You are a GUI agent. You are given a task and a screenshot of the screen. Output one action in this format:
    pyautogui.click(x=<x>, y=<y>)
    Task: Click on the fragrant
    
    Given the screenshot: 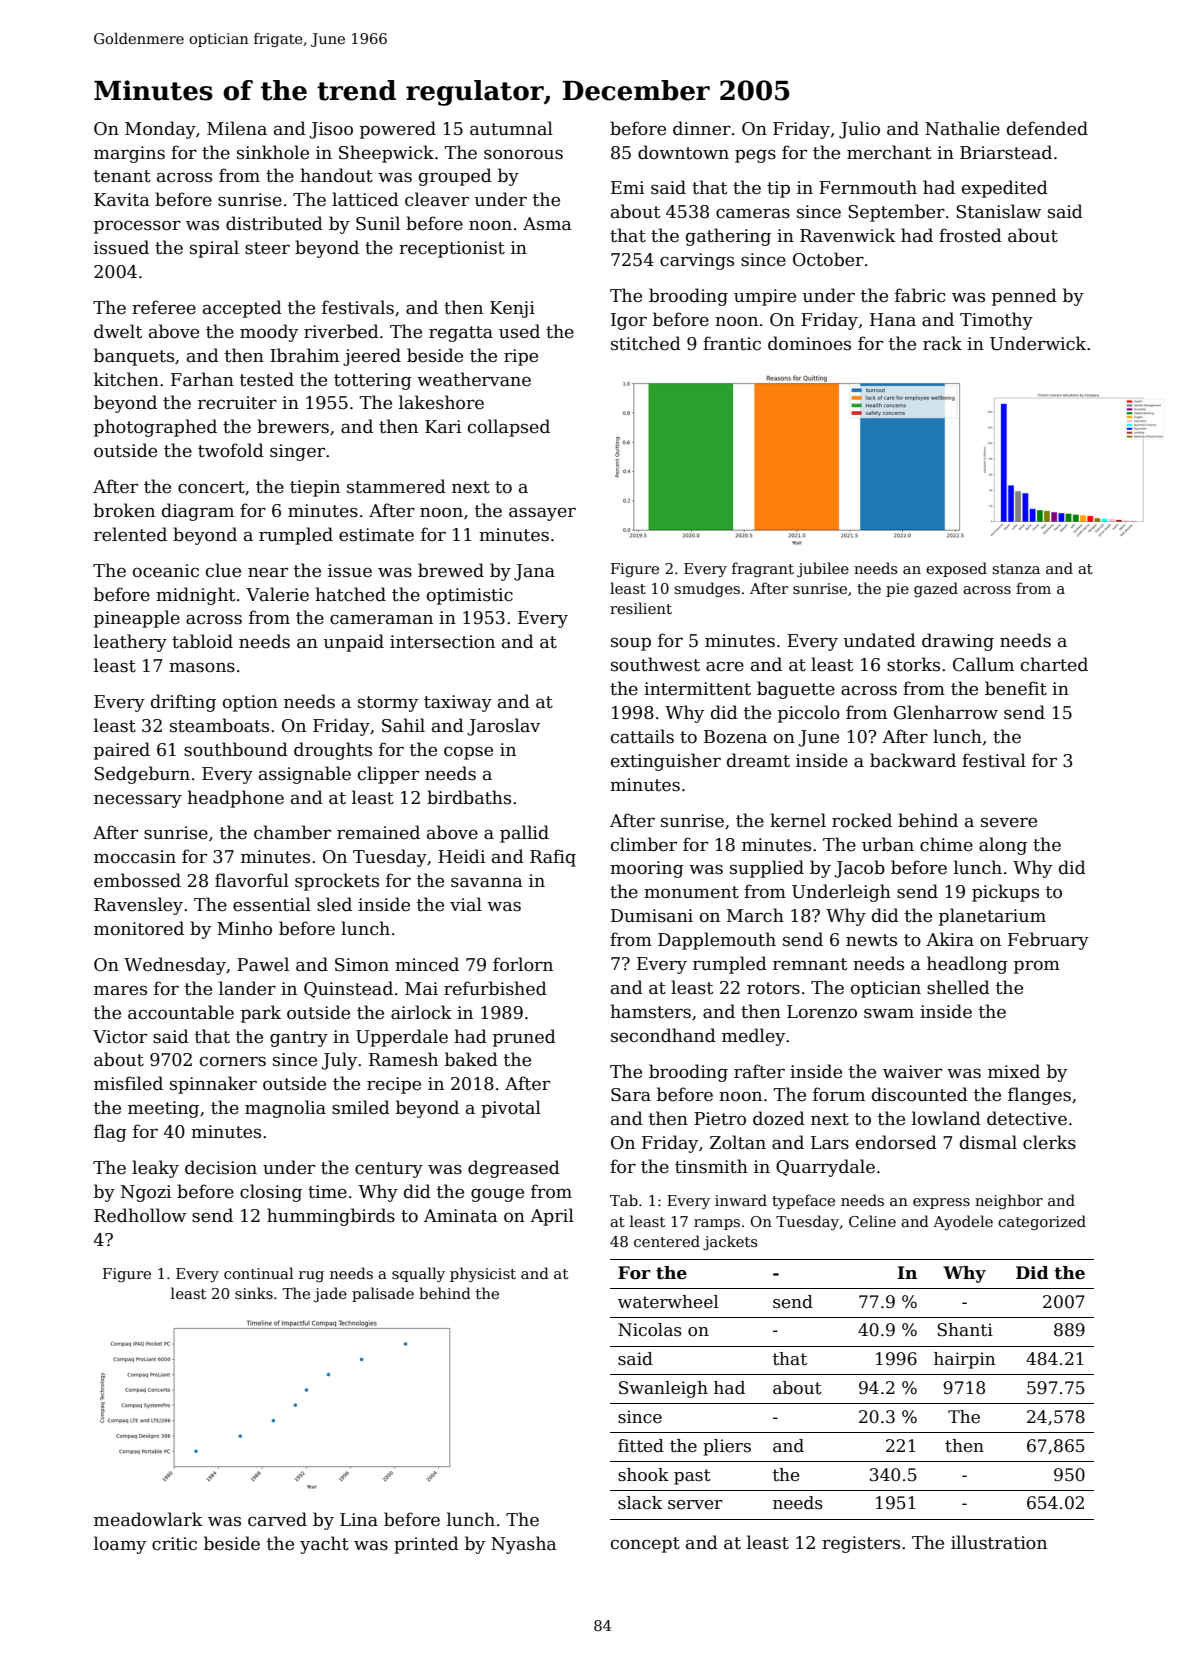 What is the action you would take?
    pyautogui.click(x=763, y=570)
